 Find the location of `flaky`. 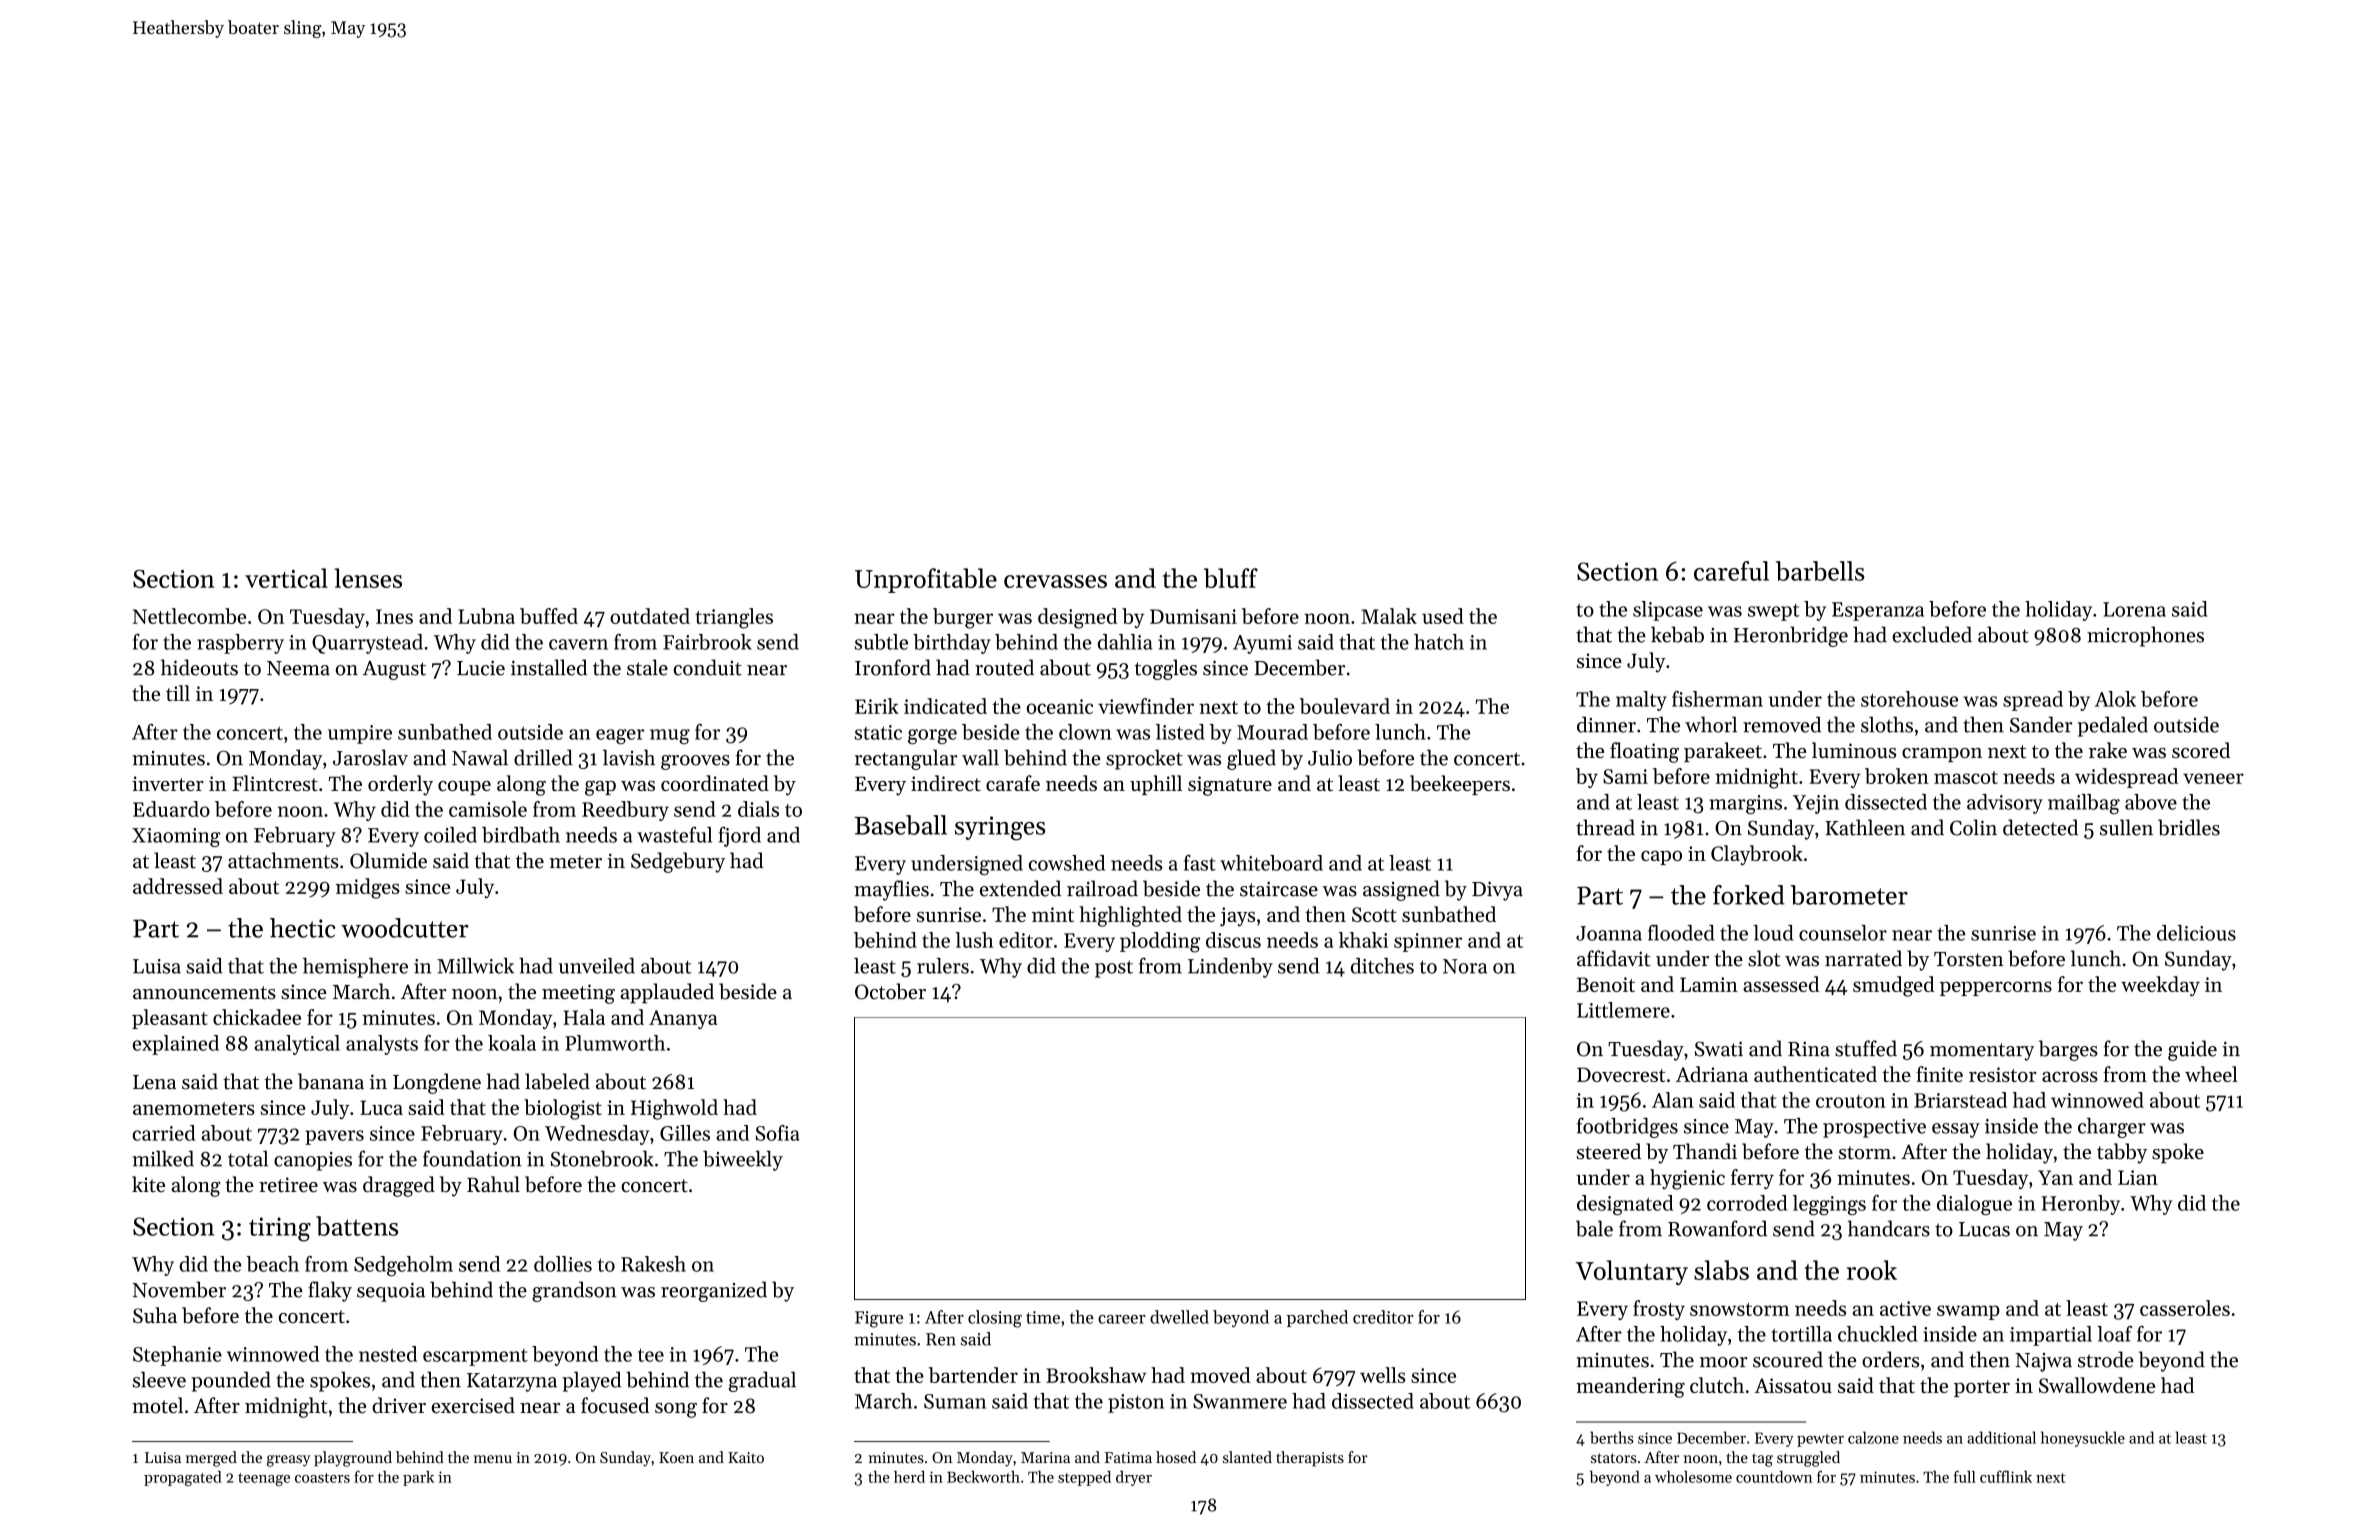

flaky is located at coordinates (330, 1291).
